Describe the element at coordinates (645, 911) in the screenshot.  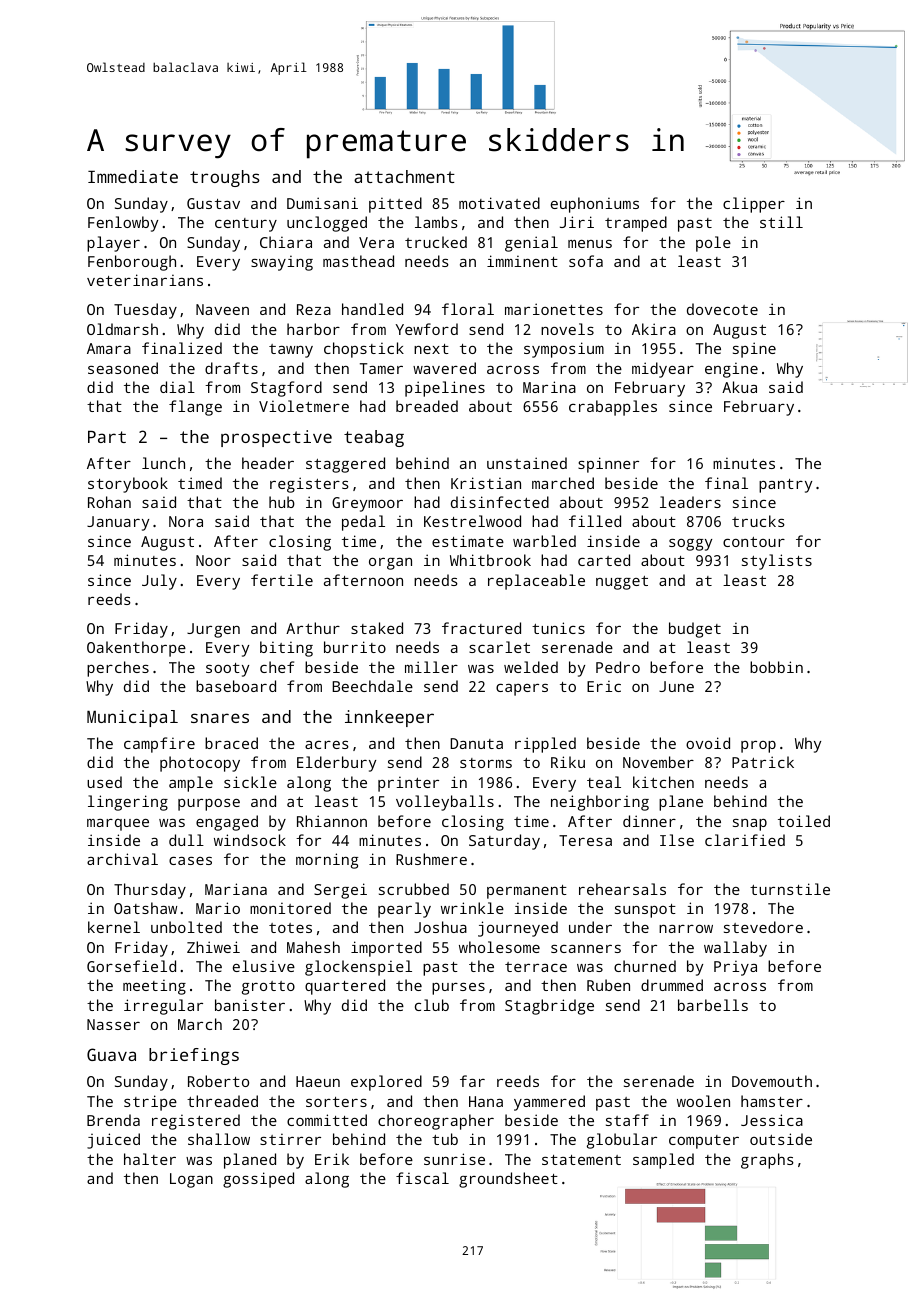
I see `sunspot` at that location.
